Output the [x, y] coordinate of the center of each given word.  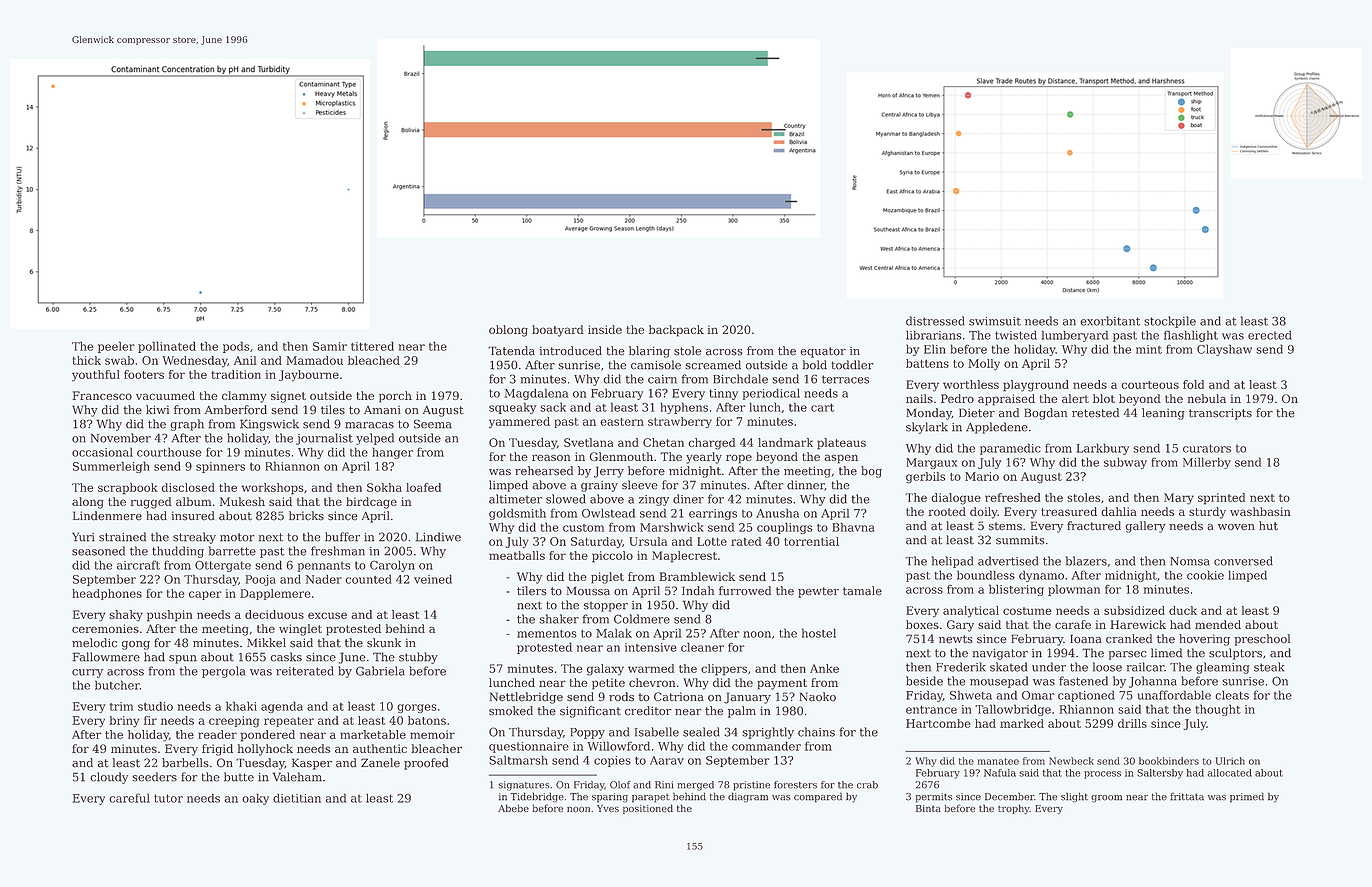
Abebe [513, 808]
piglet [607, 578]
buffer [342, 537]
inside [605, 329]
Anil [245, 360]
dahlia [1119, 511]
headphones [107, 594]
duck [1183, 610]
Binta [928, 808]
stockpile [1170, 322]
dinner [806, 485]
